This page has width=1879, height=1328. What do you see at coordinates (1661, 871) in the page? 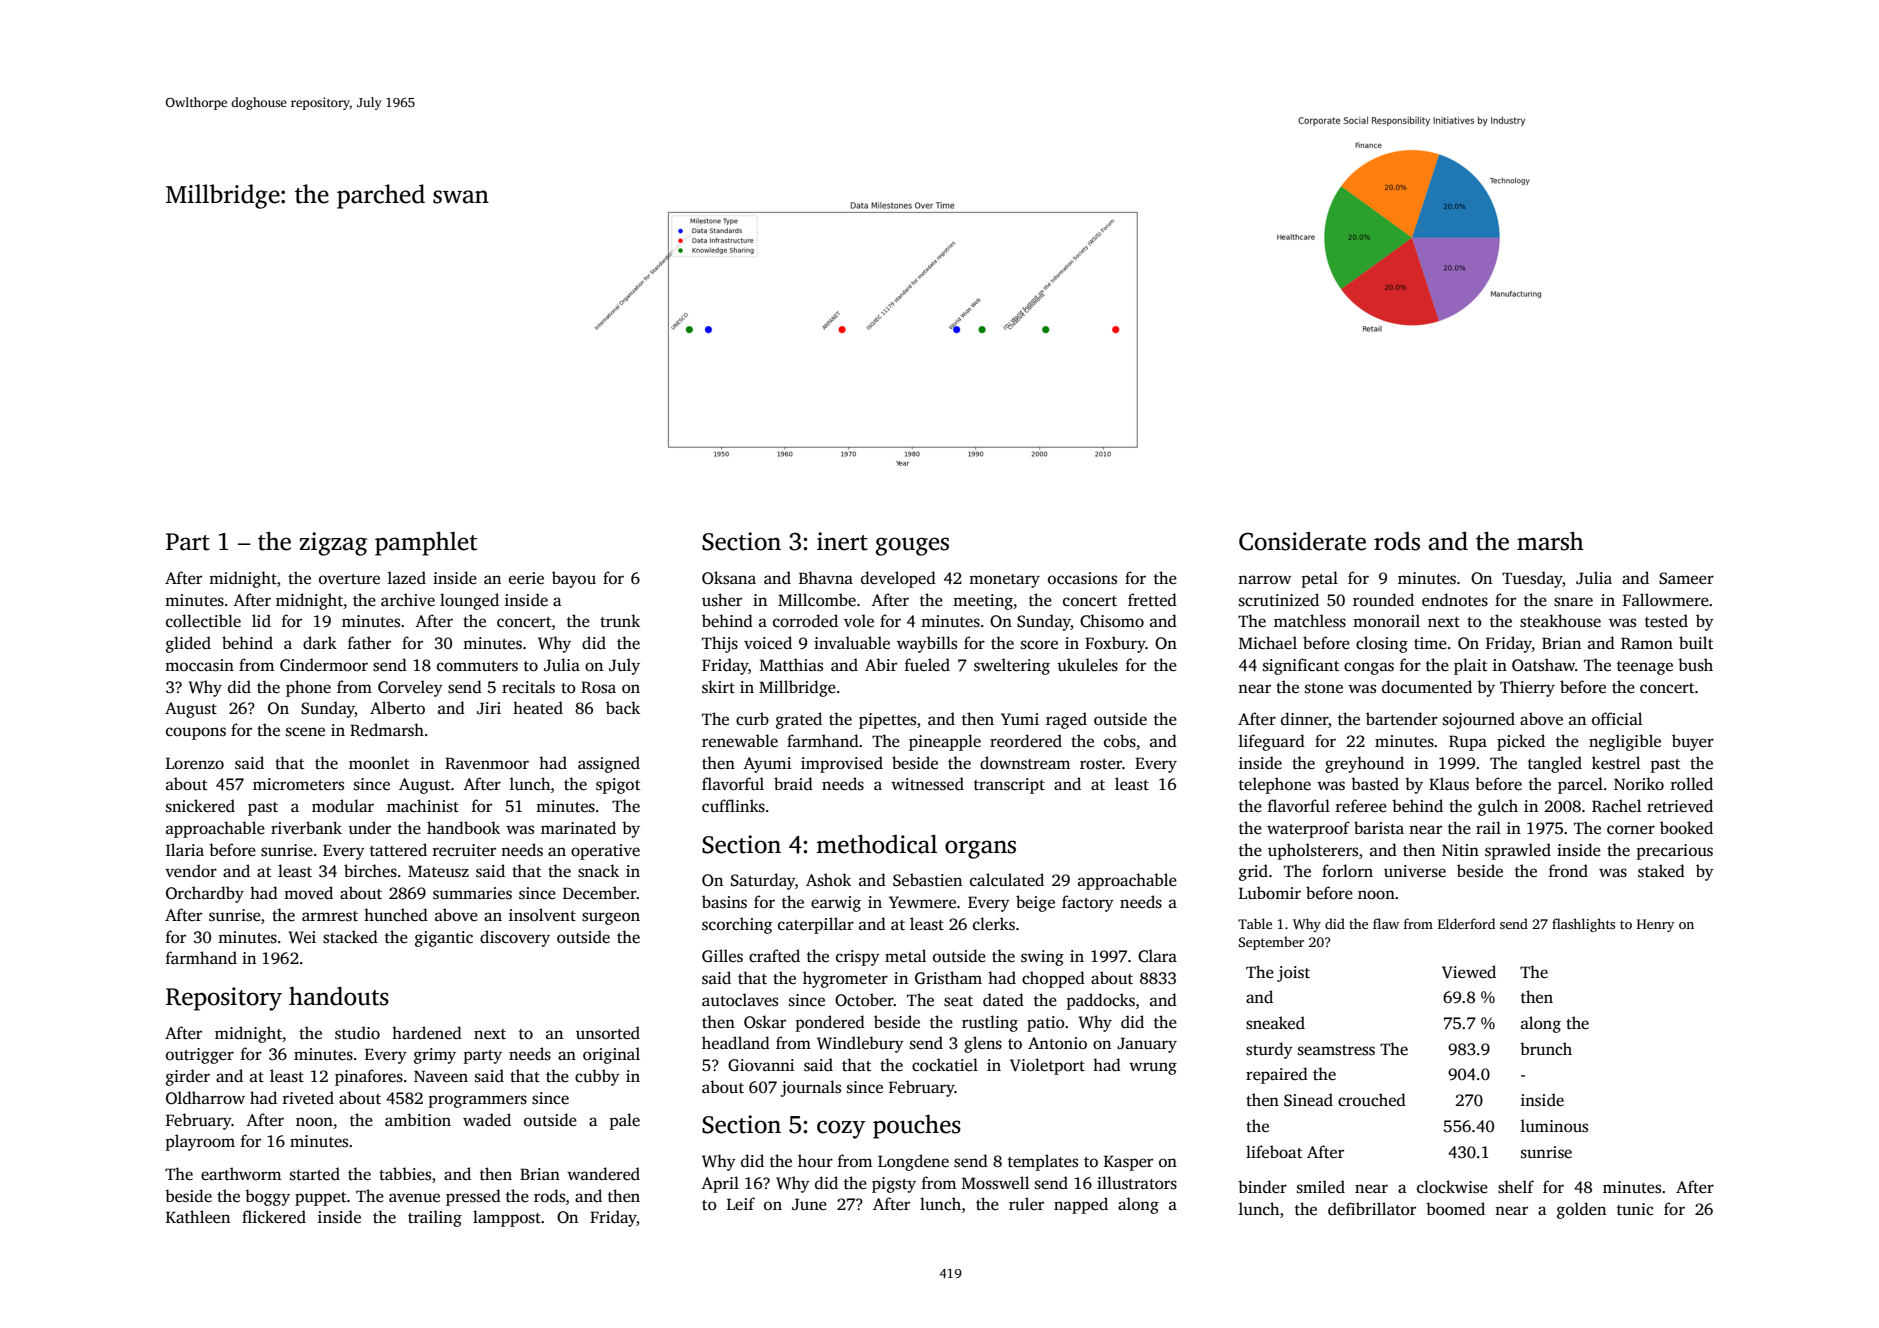
I see `staked` at bounding box center [1661, 871].
